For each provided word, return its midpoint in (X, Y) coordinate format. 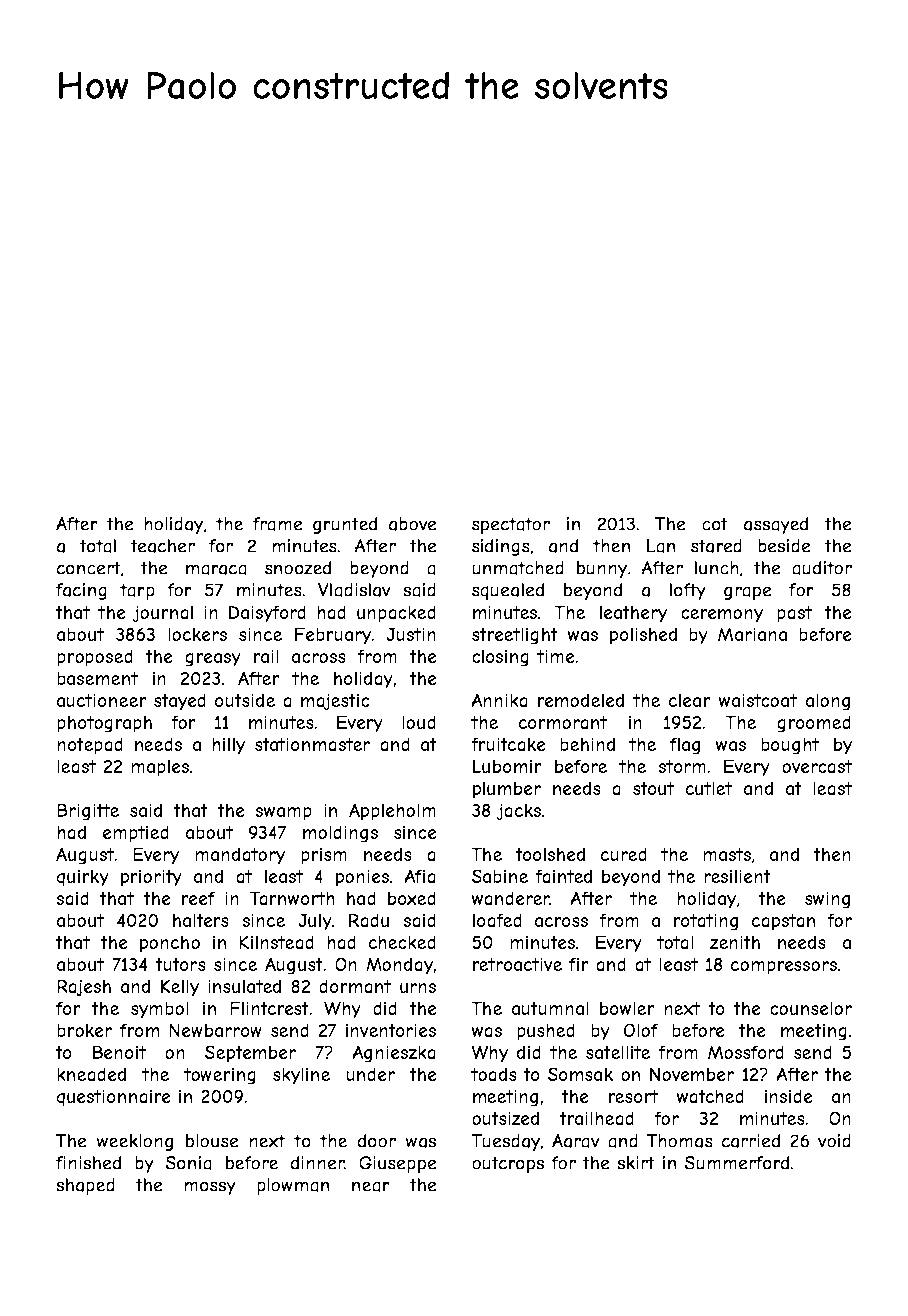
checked (402, 942)
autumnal (550, 1008)
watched (710, 1096)
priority (151, 878)
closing (500, 658)
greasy (213, 660)
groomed (814, 724)
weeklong (135, 1142)
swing (827, 900)
